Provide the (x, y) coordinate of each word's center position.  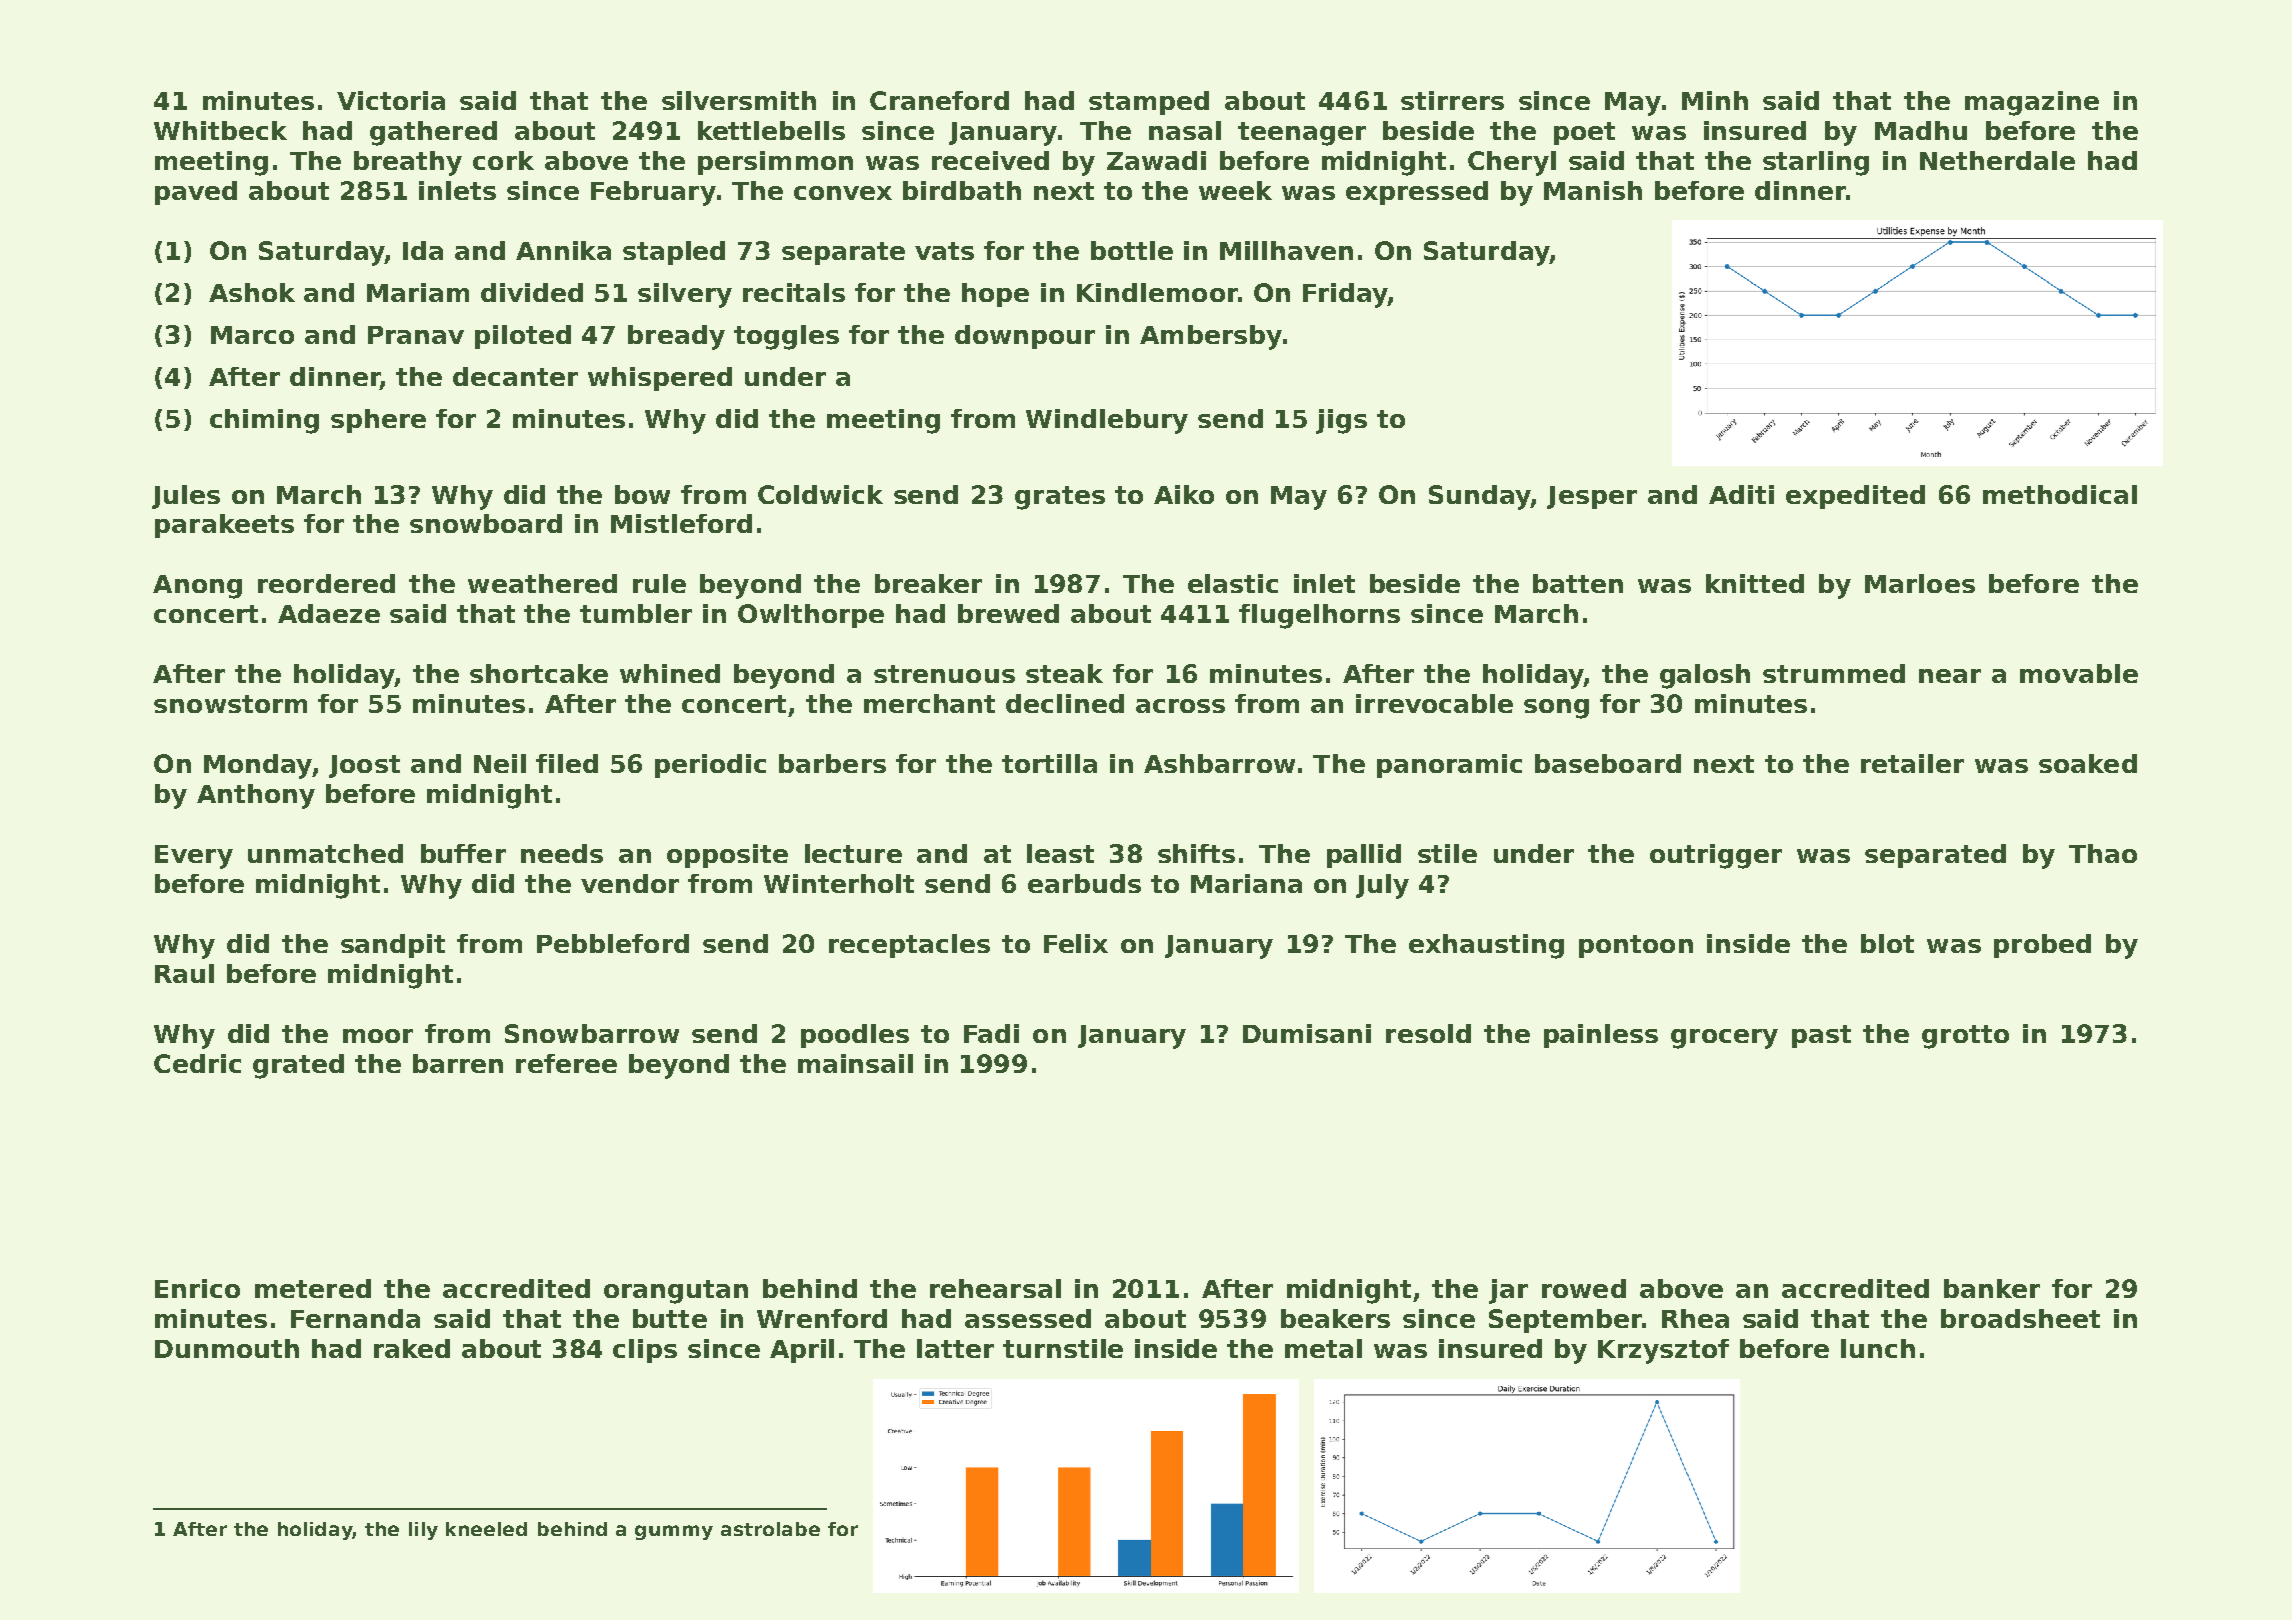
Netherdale (1997, 160)
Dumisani (1307, 1033)
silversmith (739, 100)
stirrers (1452, 100)
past (1821, 1036)
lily (423, 1531)
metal (1323, 1348)
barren (458, 1063)
